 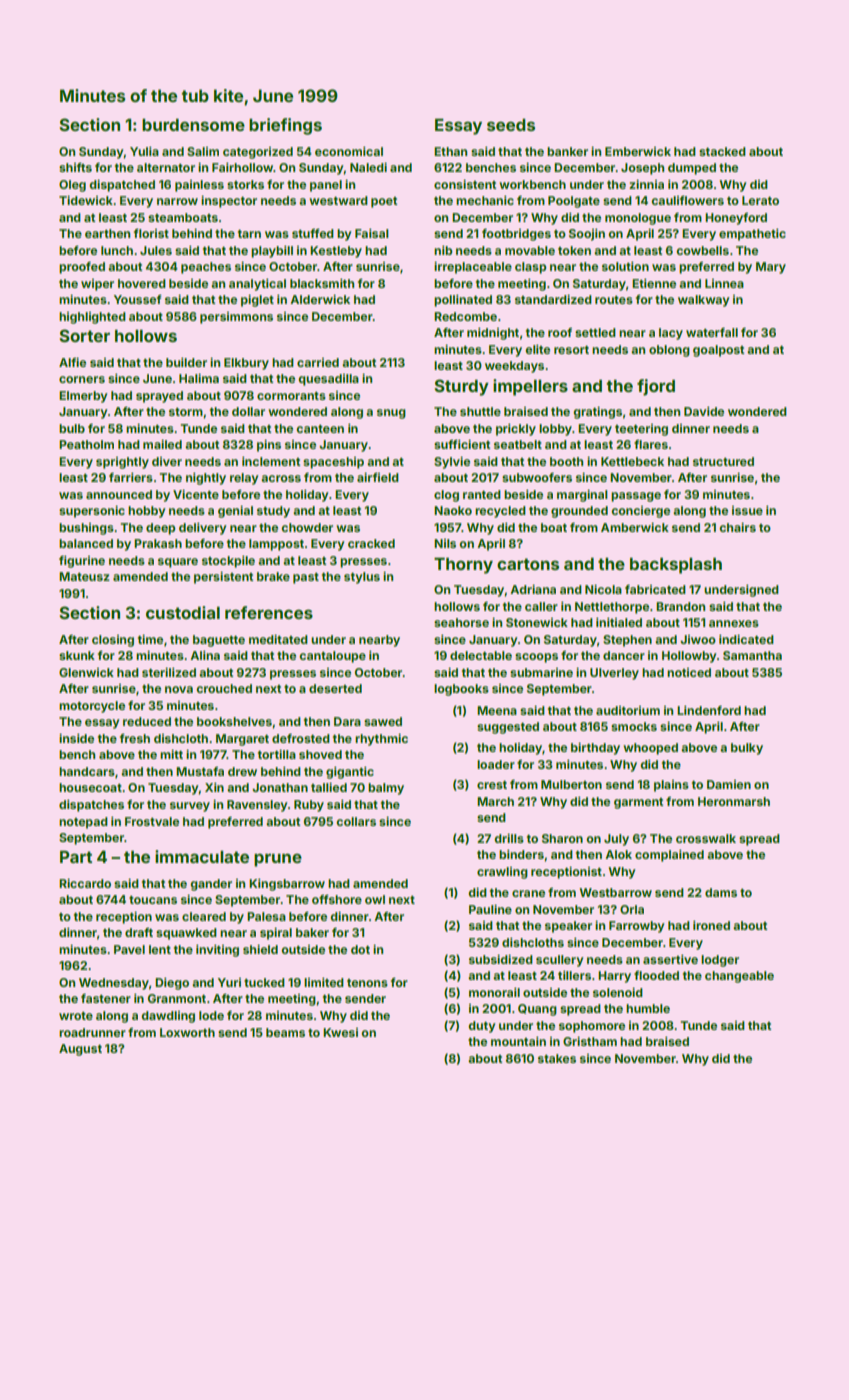 What do you see at coordinates (590, 1041) in the page?
I see `Gristham` at bounding box center [590, 1041].
